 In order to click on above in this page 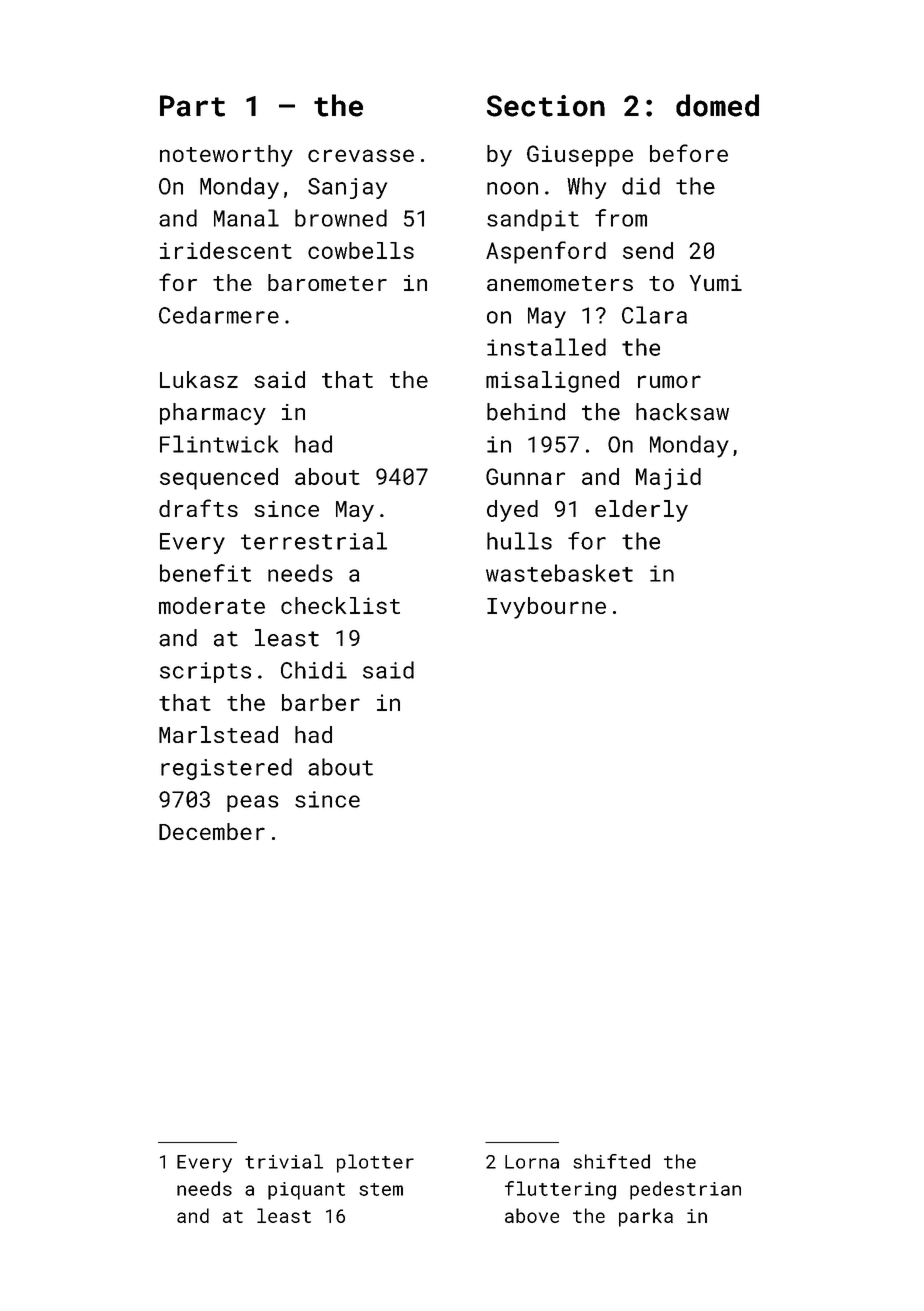, I will do `click(532, 1215)`.
